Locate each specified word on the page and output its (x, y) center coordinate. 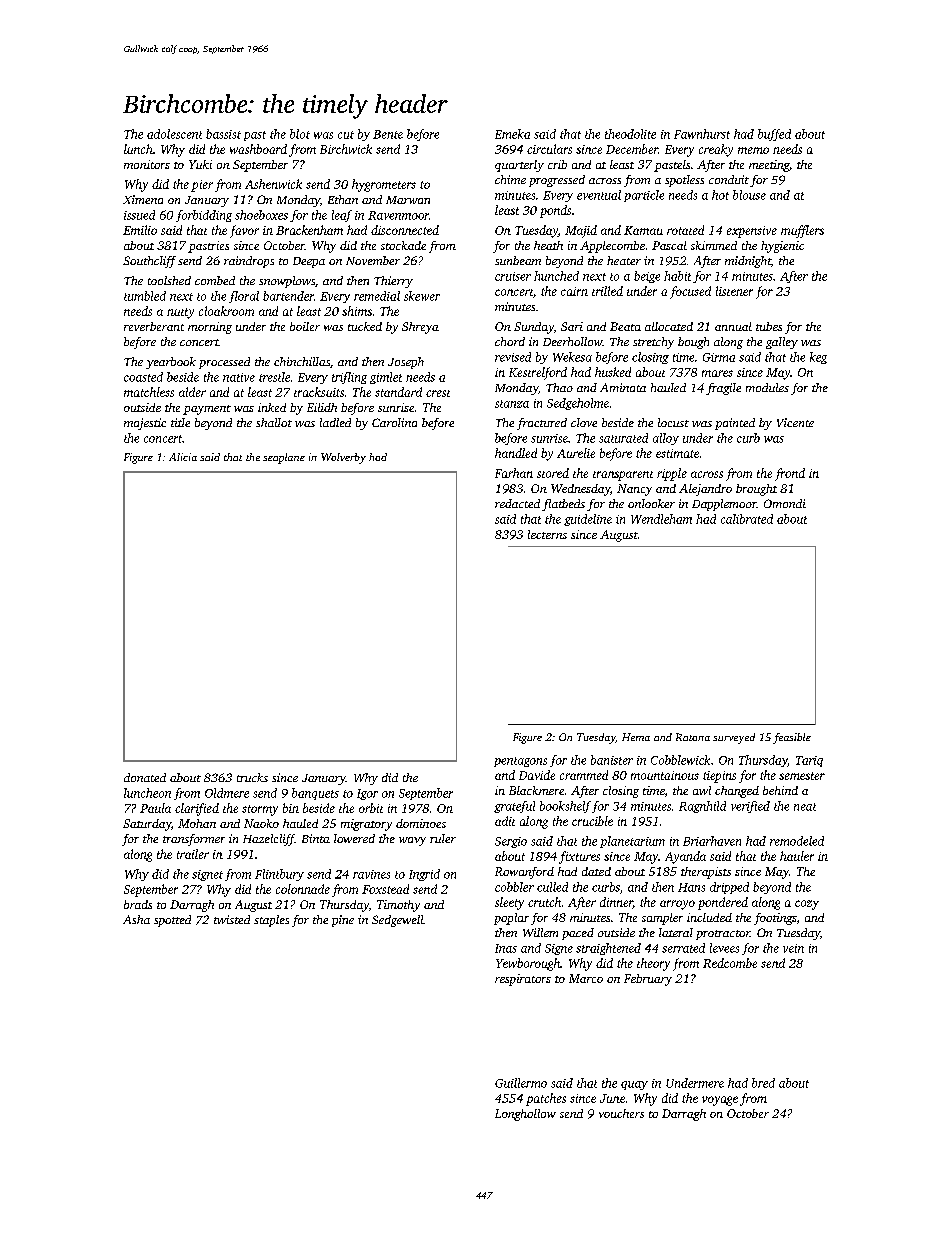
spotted (172, 921)
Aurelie (576, 453)
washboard (258, 149)
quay (634, 1085)
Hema (636, 737)
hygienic (782, 247)
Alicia (183, 457)
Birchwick (346, 149)
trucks (252, 777)
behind (780, 790)
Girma (719, 357)
